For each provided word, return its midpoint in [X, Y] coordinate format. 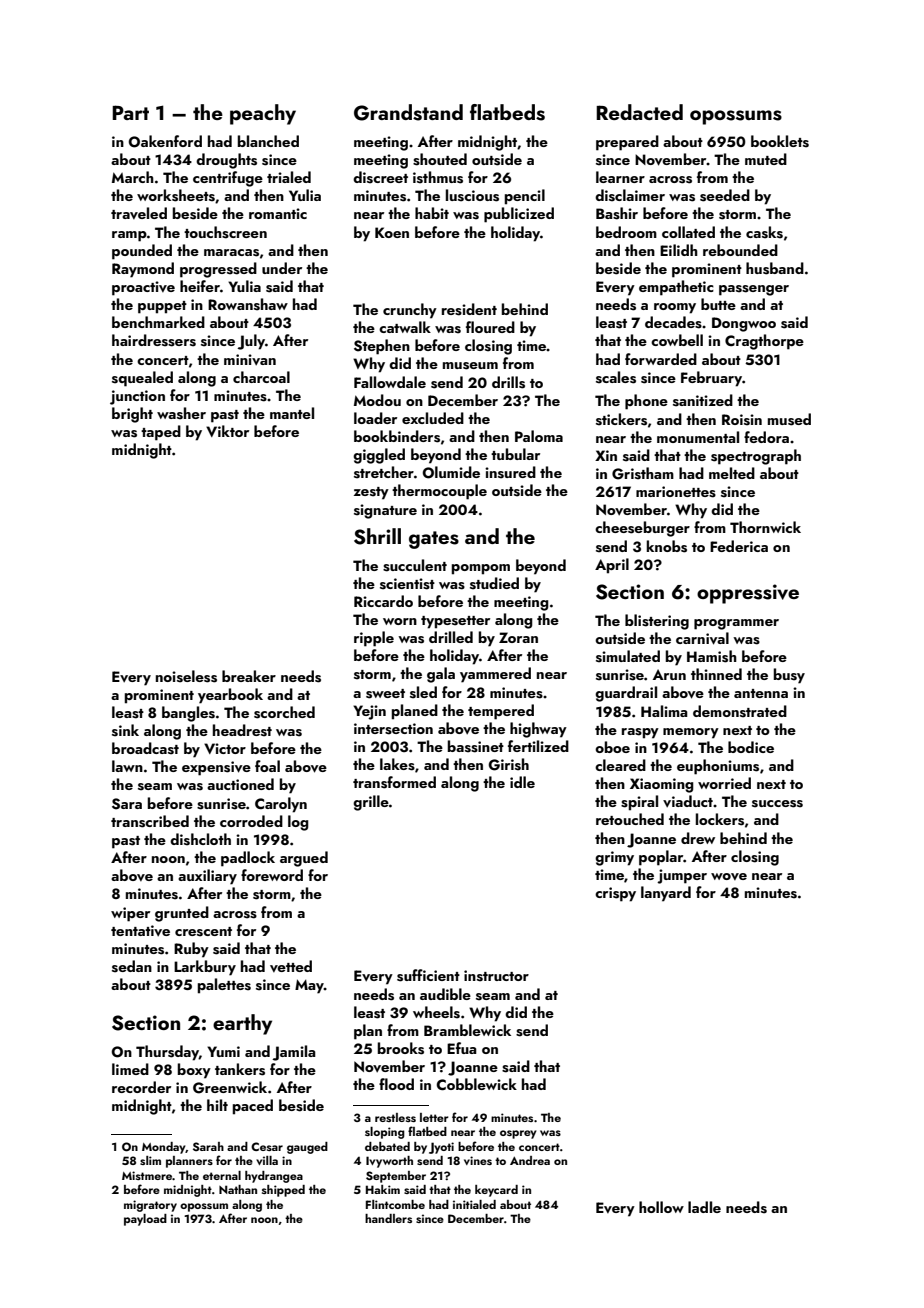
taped [161, 433]
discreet [380, 177]
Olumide [451, 472]
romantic [278, 213]
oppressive [748, 594]
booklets [780, 141]
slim [150, 1160]
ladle [704, 1207]
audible [445, 994]
